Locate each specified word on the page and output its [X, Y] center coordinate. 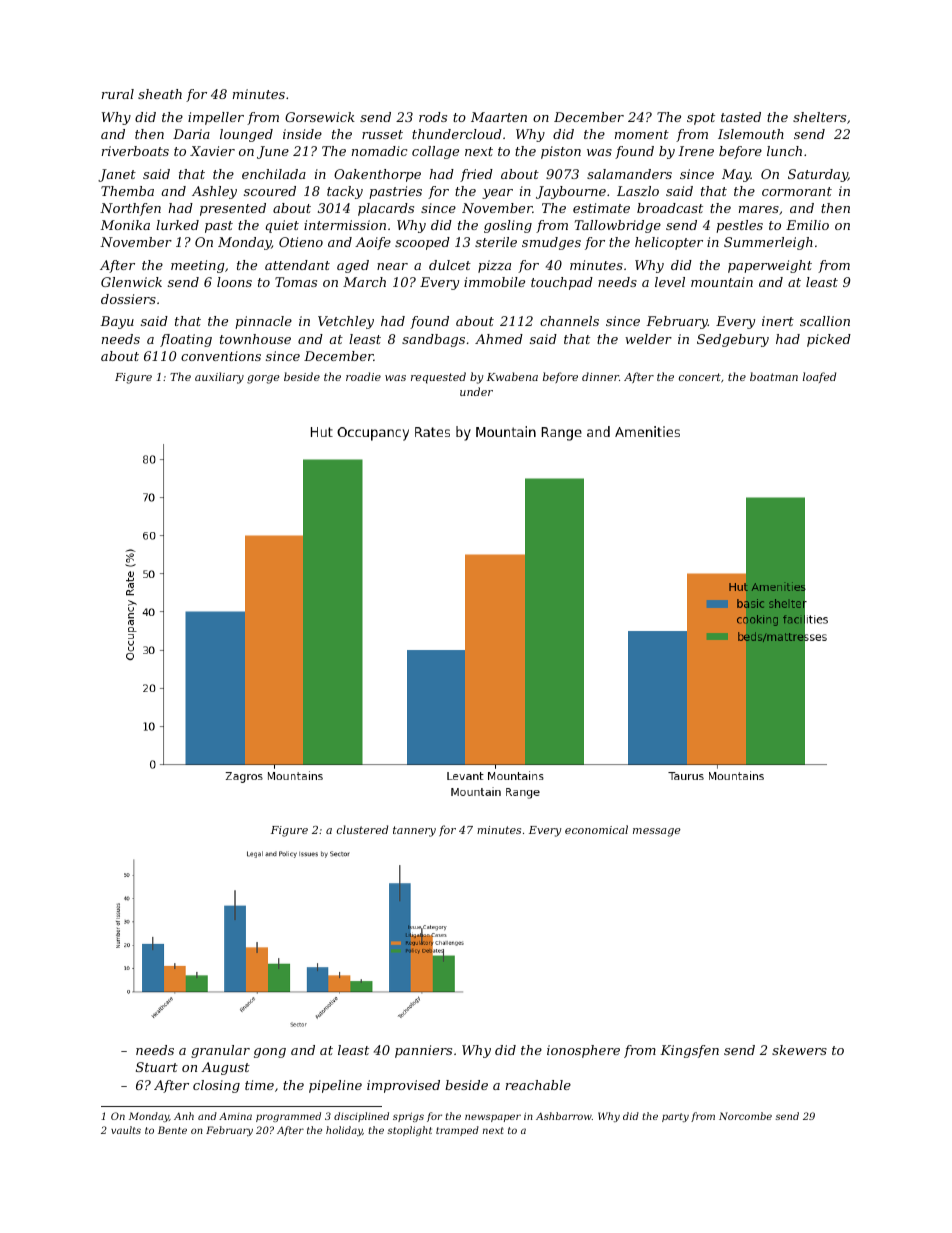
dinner [600, 376]
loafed [819, 377]
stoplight [409, 1131]
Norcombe [745, 1116]
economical [596, 829]
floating [186, 340]
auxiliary [219, 378]
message [657, 832]
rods [433, 117]
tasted [741, 117]
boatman [774, 376]
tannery [414, 831]
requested [438, 378]
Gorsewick [320, 117]
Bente [172, 1130]
